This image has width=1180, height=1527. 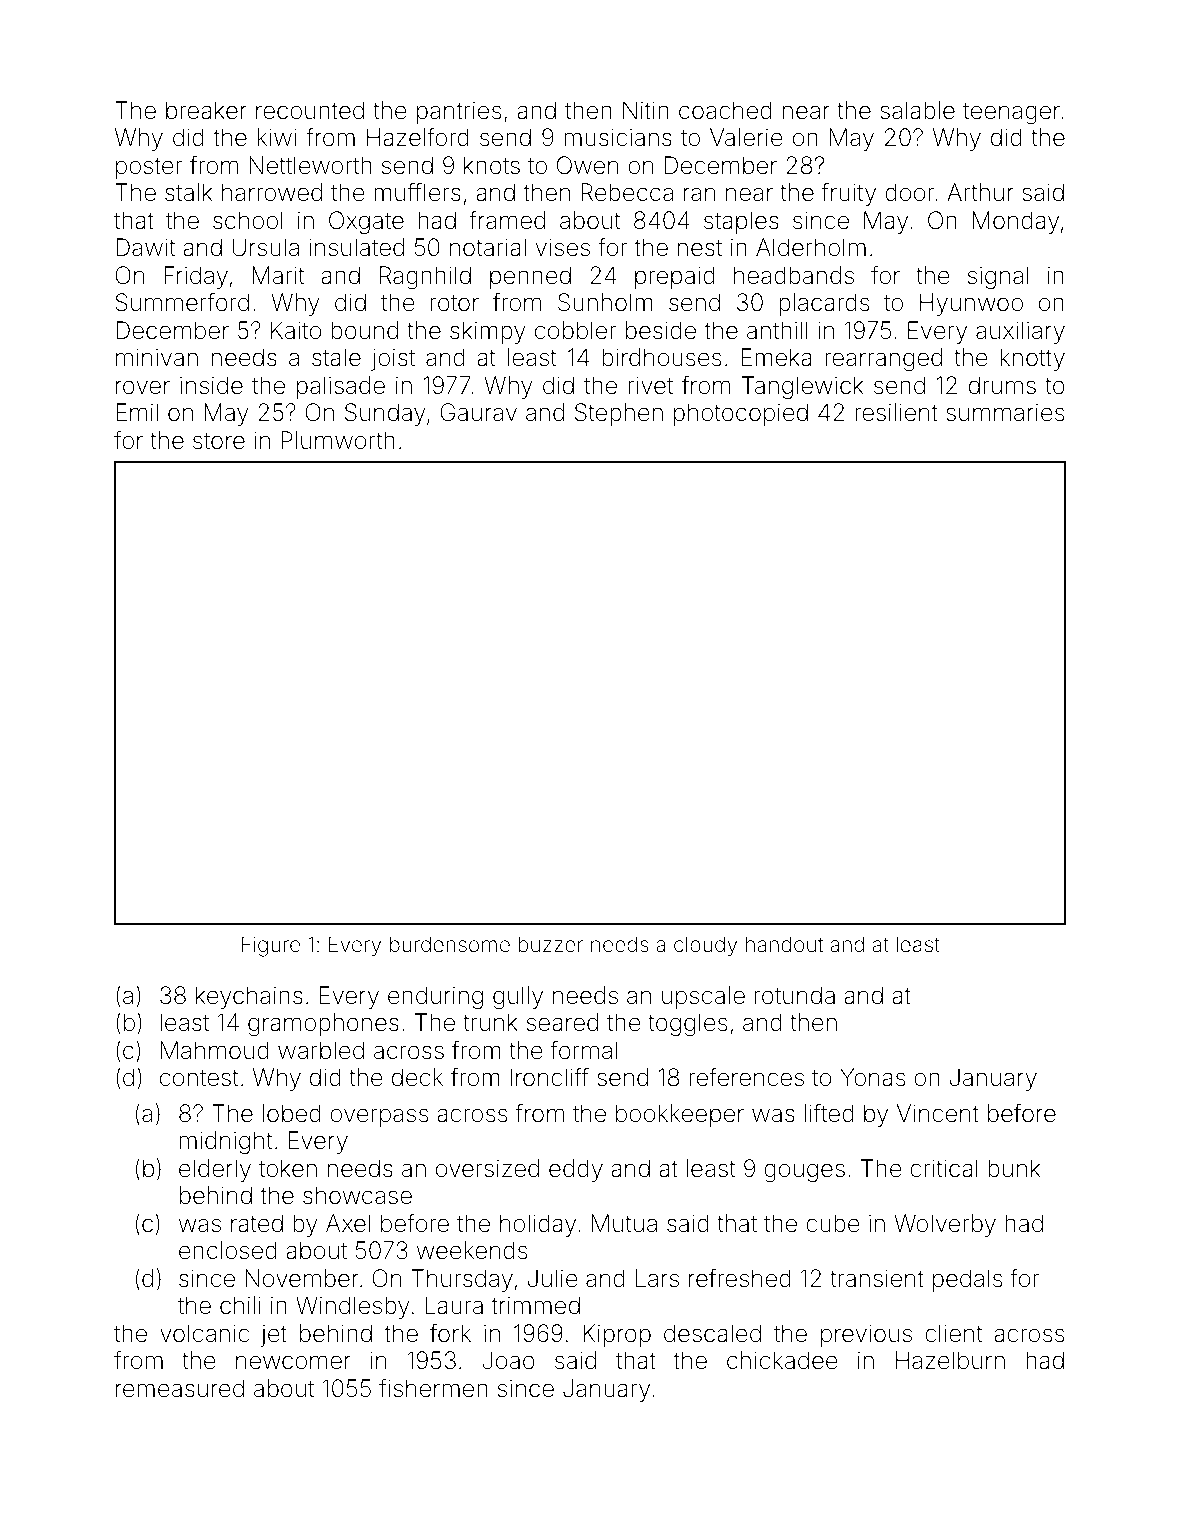 What do you see at coordinates (917, 110) in the image?
I see `salable` at bounding box center [917, 110].
